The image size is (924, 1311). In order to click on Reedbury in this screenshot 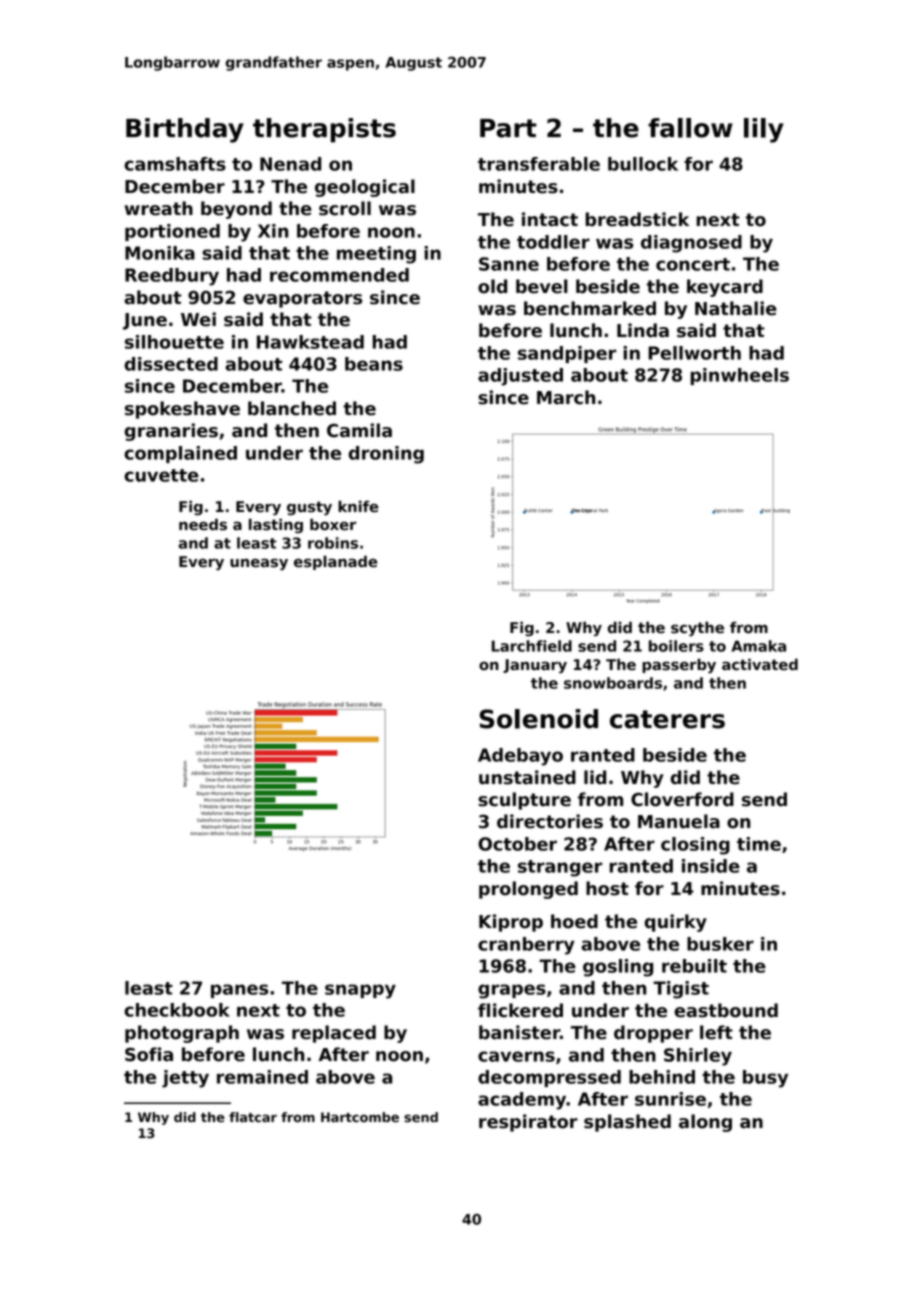, I will do `click(172, 277)`.
